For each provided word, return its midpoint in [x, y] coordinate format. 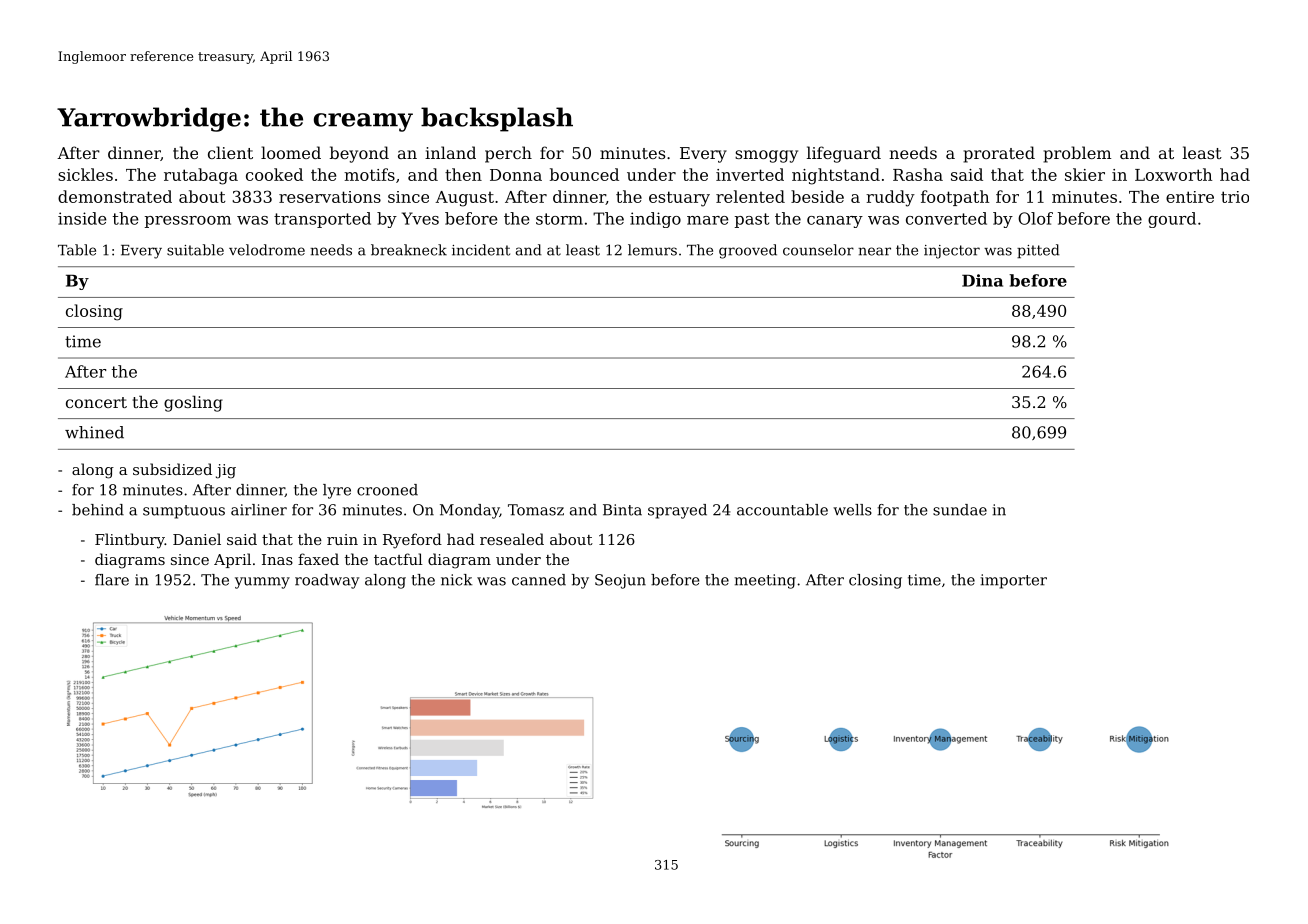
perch [508, 154]
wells [852, 510]
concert [96, 402]
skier [1085, 174]
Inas [277, 559]
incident [481, 250]
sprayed [677, 511]
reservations [330, 197]
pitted [1038, 251]
